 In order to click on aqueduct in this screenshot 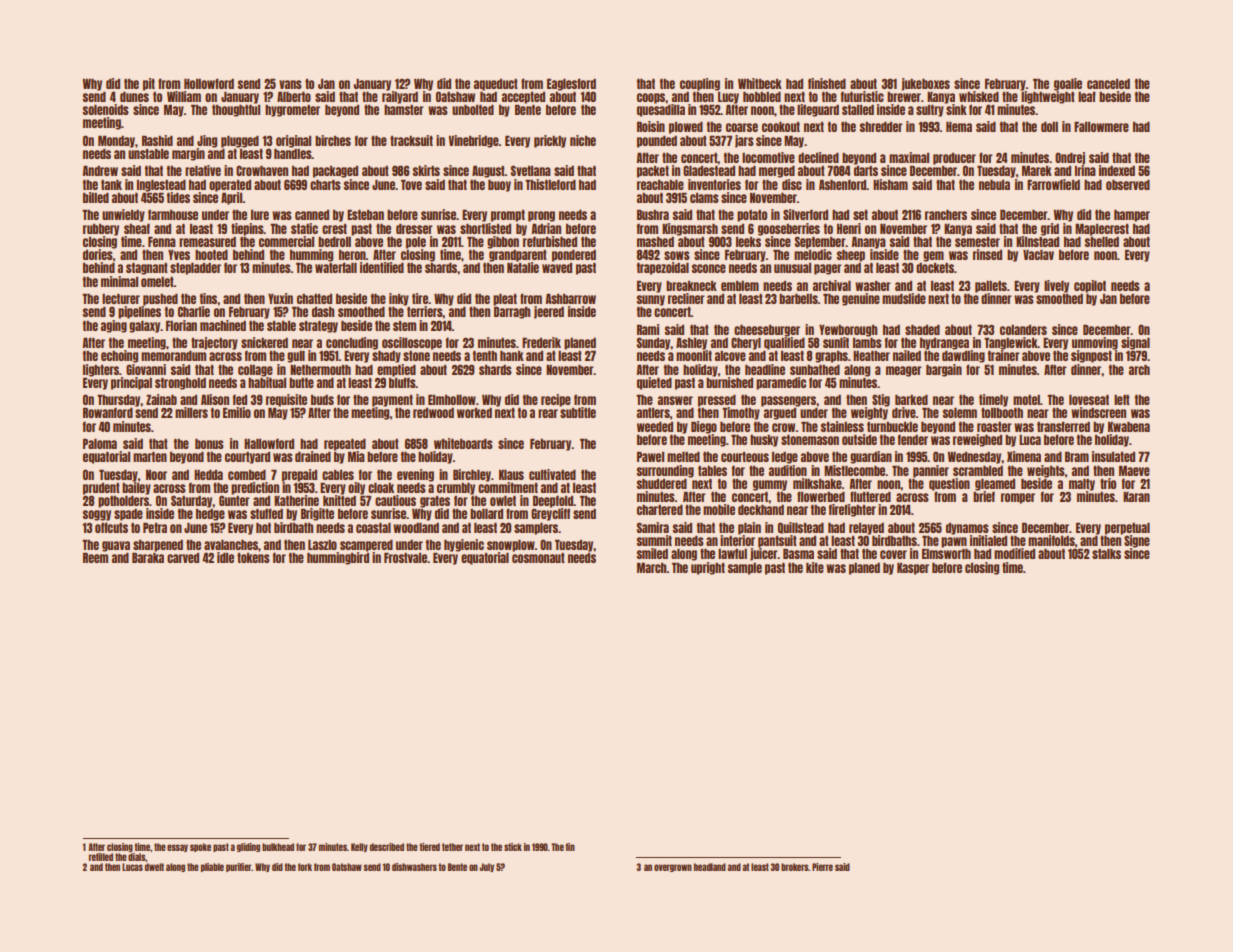, I will do `click(496, 85)`.
